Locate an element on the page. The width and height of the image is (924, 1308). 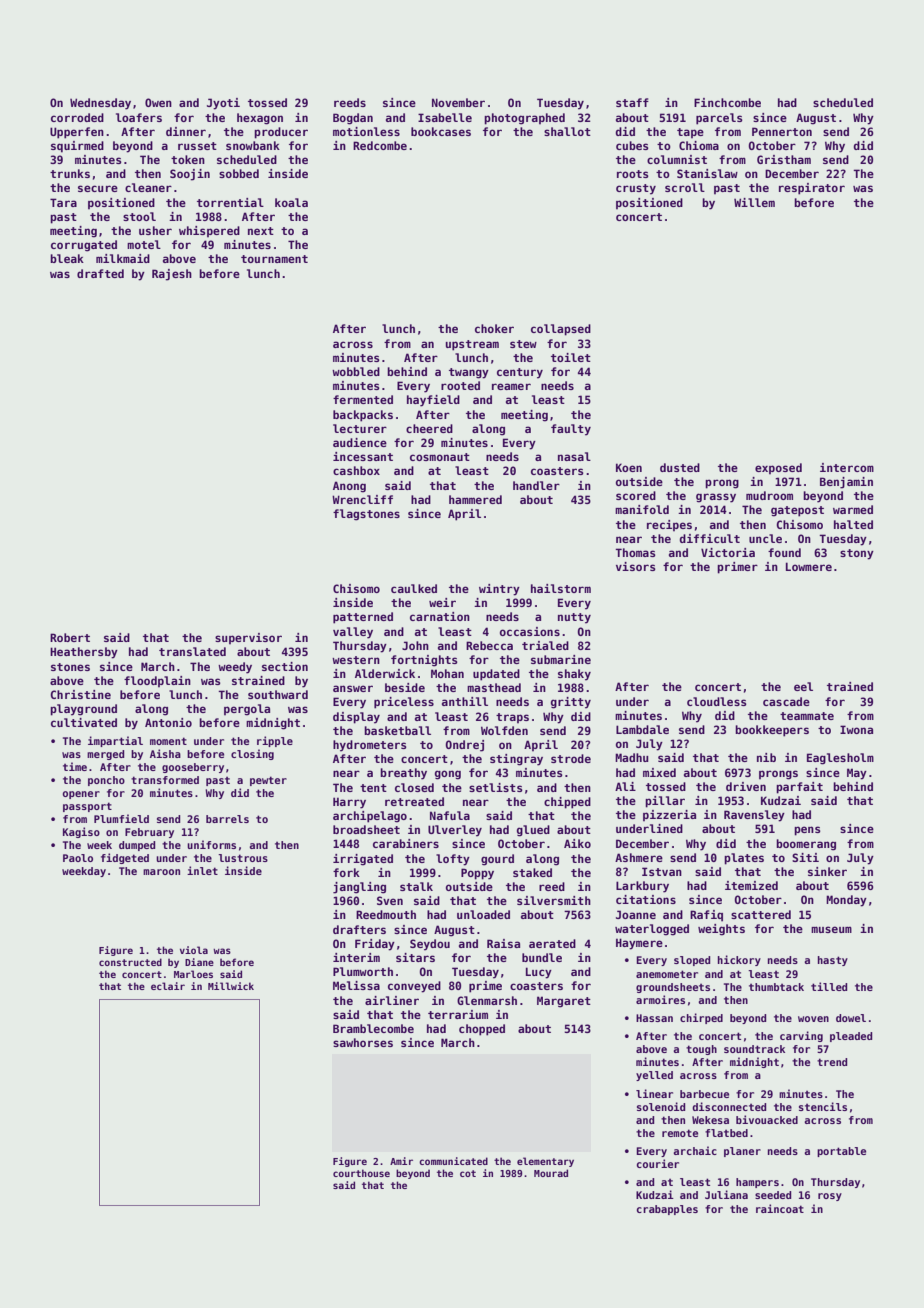
courthouse is located at coordinates (361, 1173).
